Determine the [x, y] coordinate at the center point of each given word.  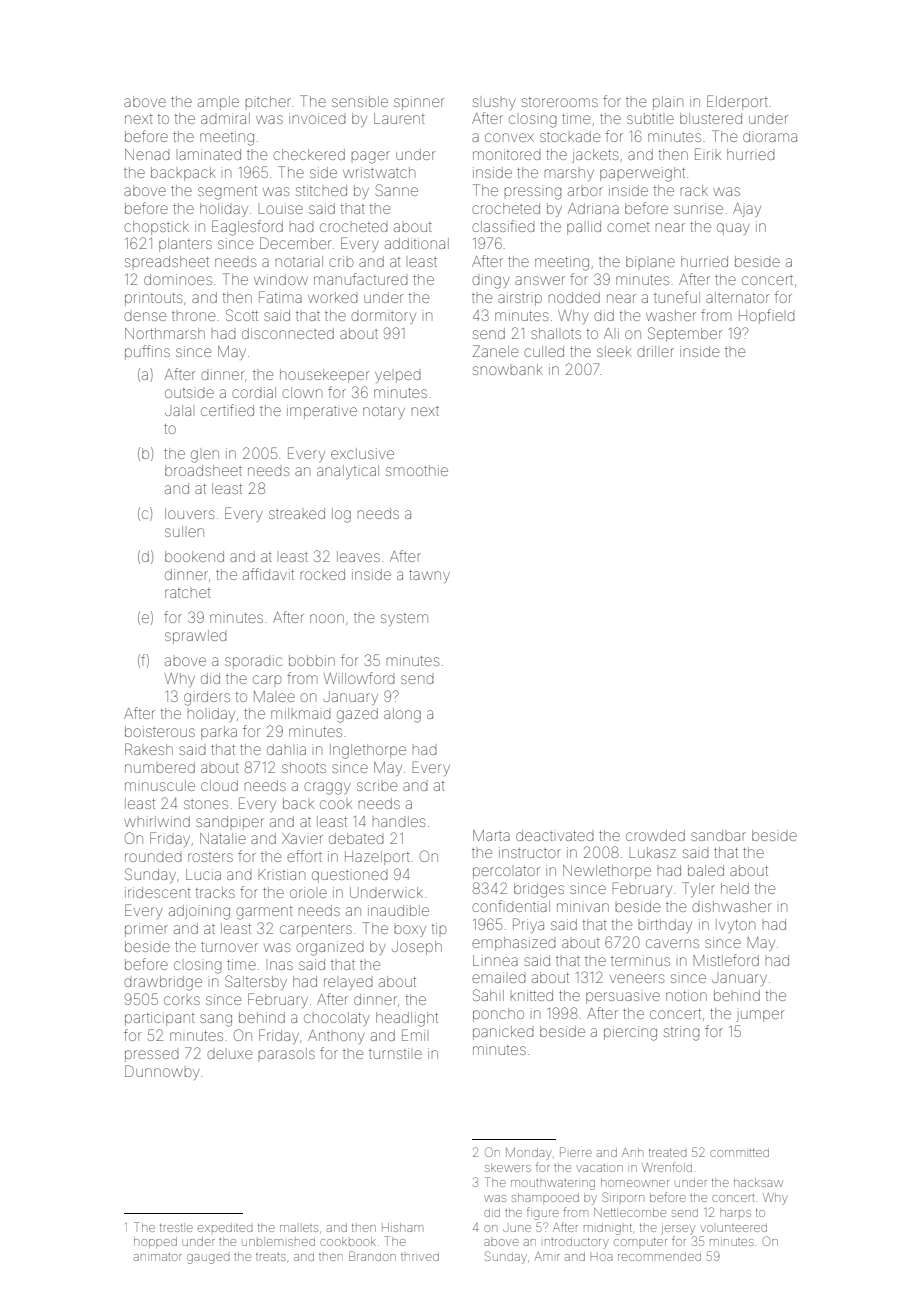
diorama [770, 136]
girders [207, 698]
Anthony [336, 1037]
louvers [189, 513]
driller [655, 351]
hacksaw [758, 1182]
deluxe [229, 1054]
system [404, 619]
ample [218, 103]
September [685, 334]
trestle [176, 1228]
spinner [419, 103]
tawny [429, 576]
